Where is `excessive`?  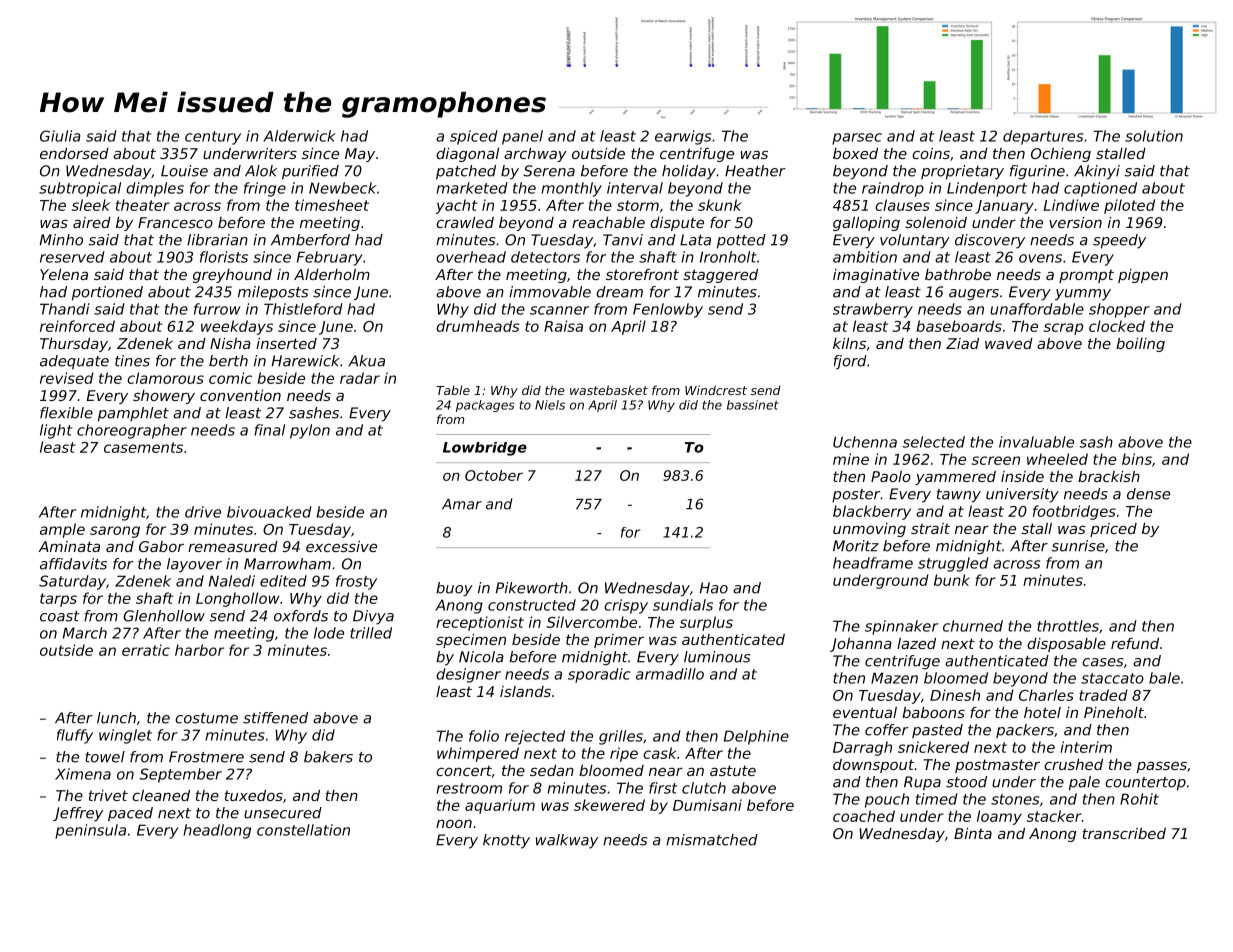 excessive is located at coordinates (341, 546).
